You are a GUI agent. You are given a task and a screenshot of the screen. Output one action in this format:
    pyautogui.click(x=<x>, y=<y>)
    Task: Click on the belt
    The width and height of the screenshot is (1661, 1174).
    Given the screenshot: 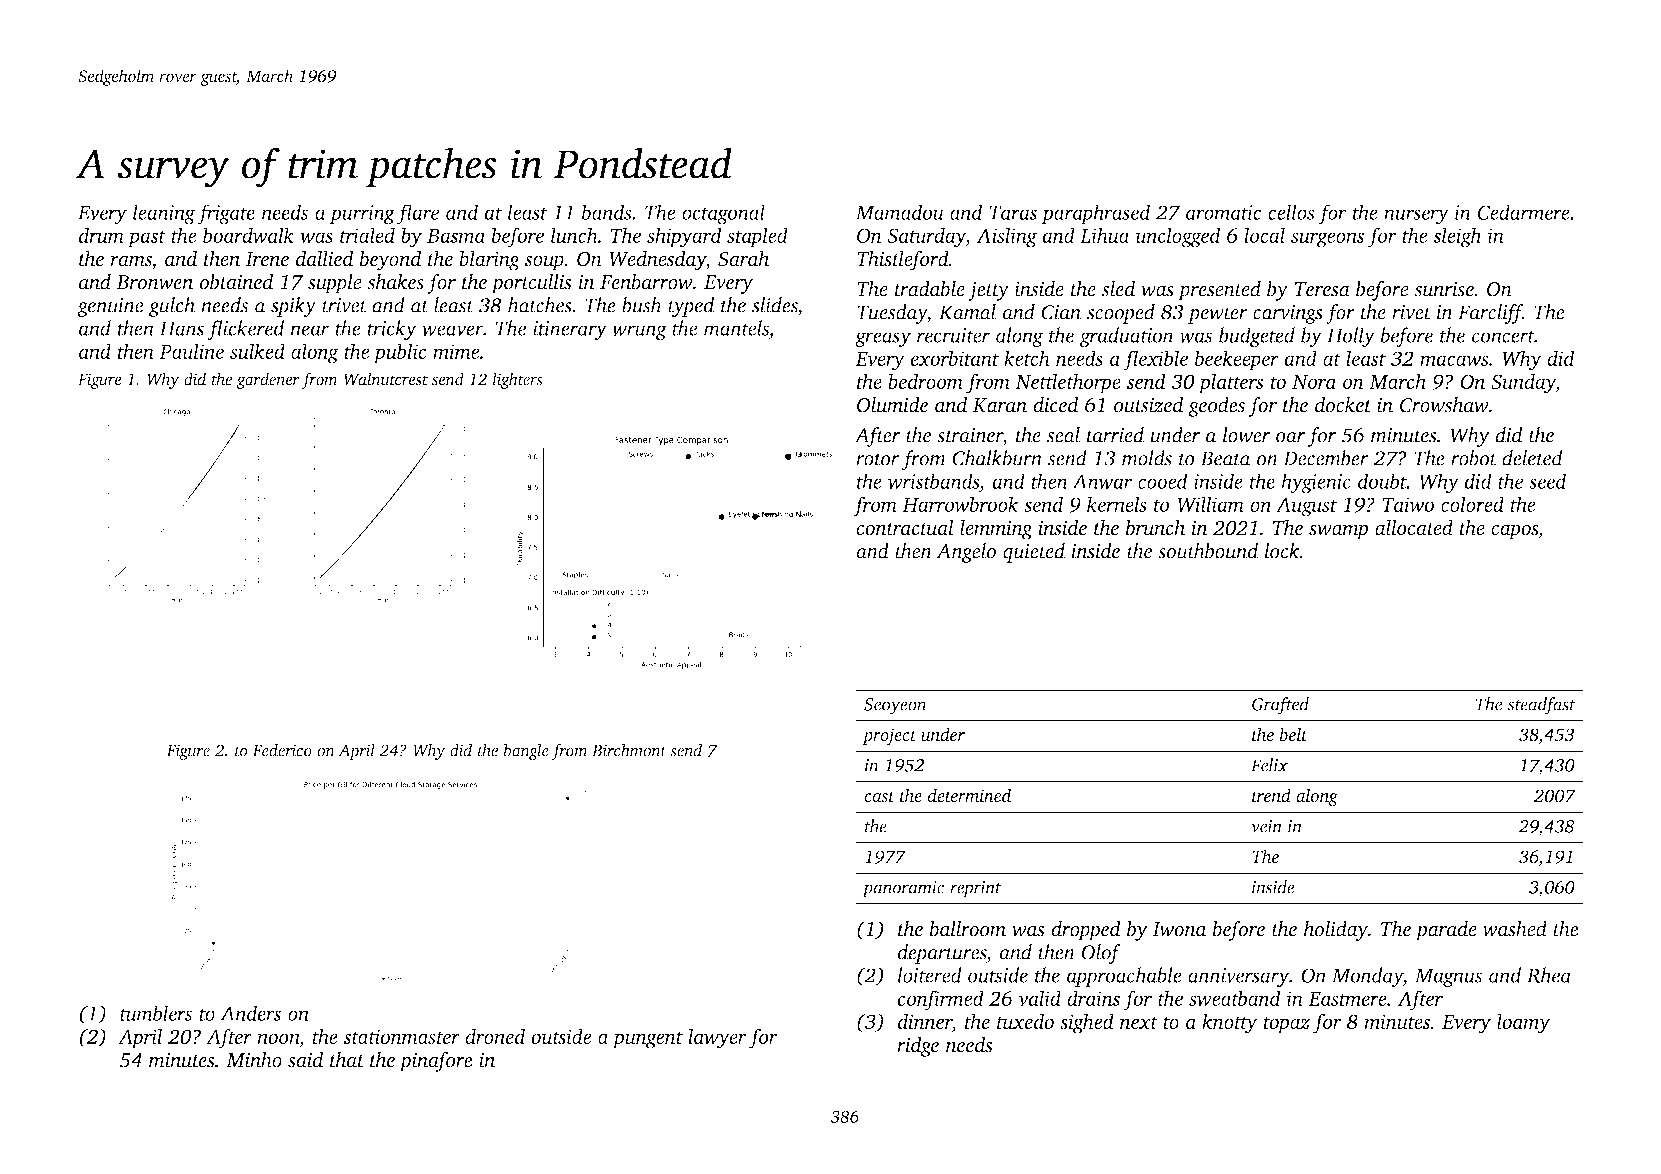 What is the action you would take?
    pyautogui.click(x=1293, y=734)
